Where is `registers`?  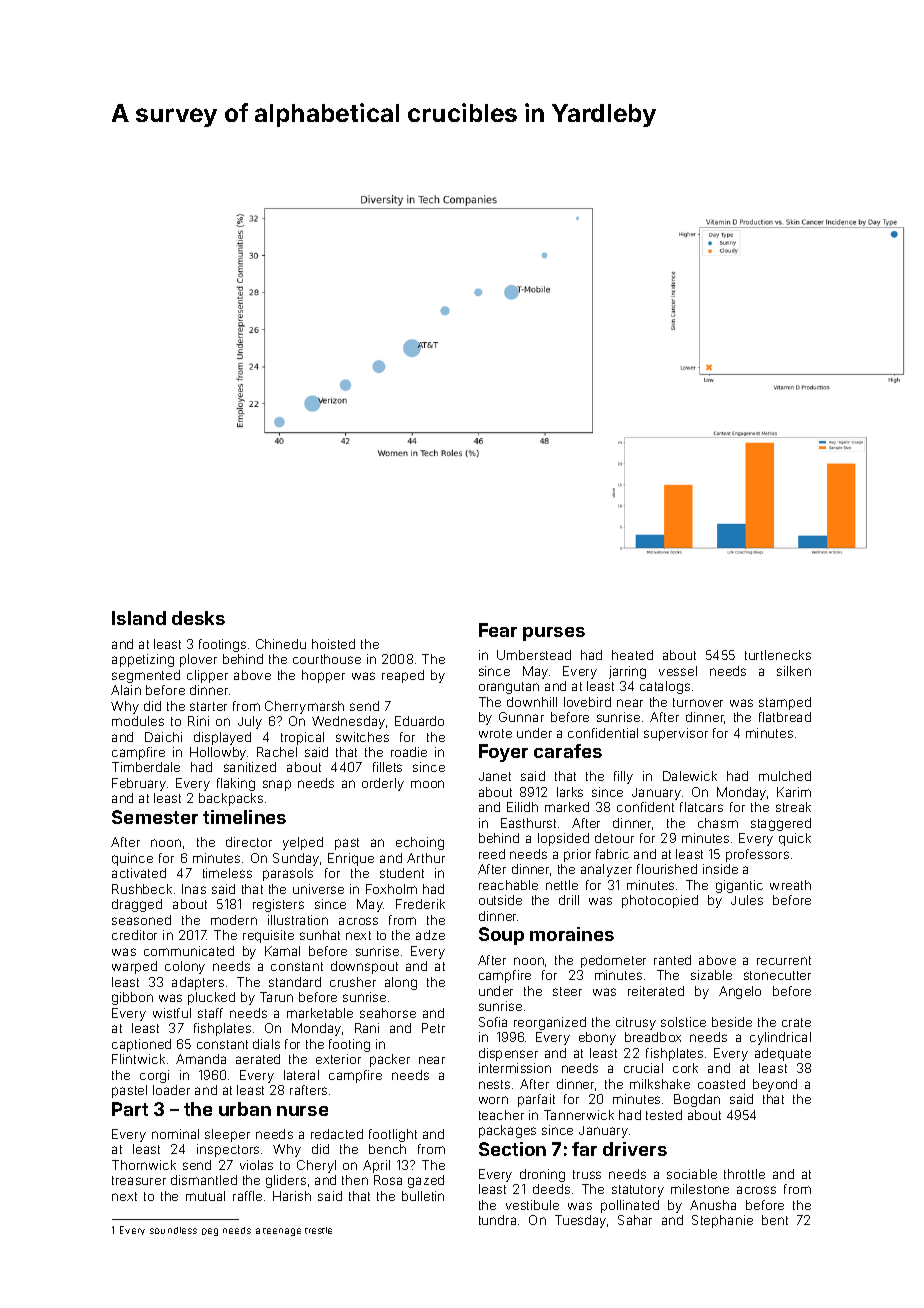 registers is located at coordinates (278, 905).
